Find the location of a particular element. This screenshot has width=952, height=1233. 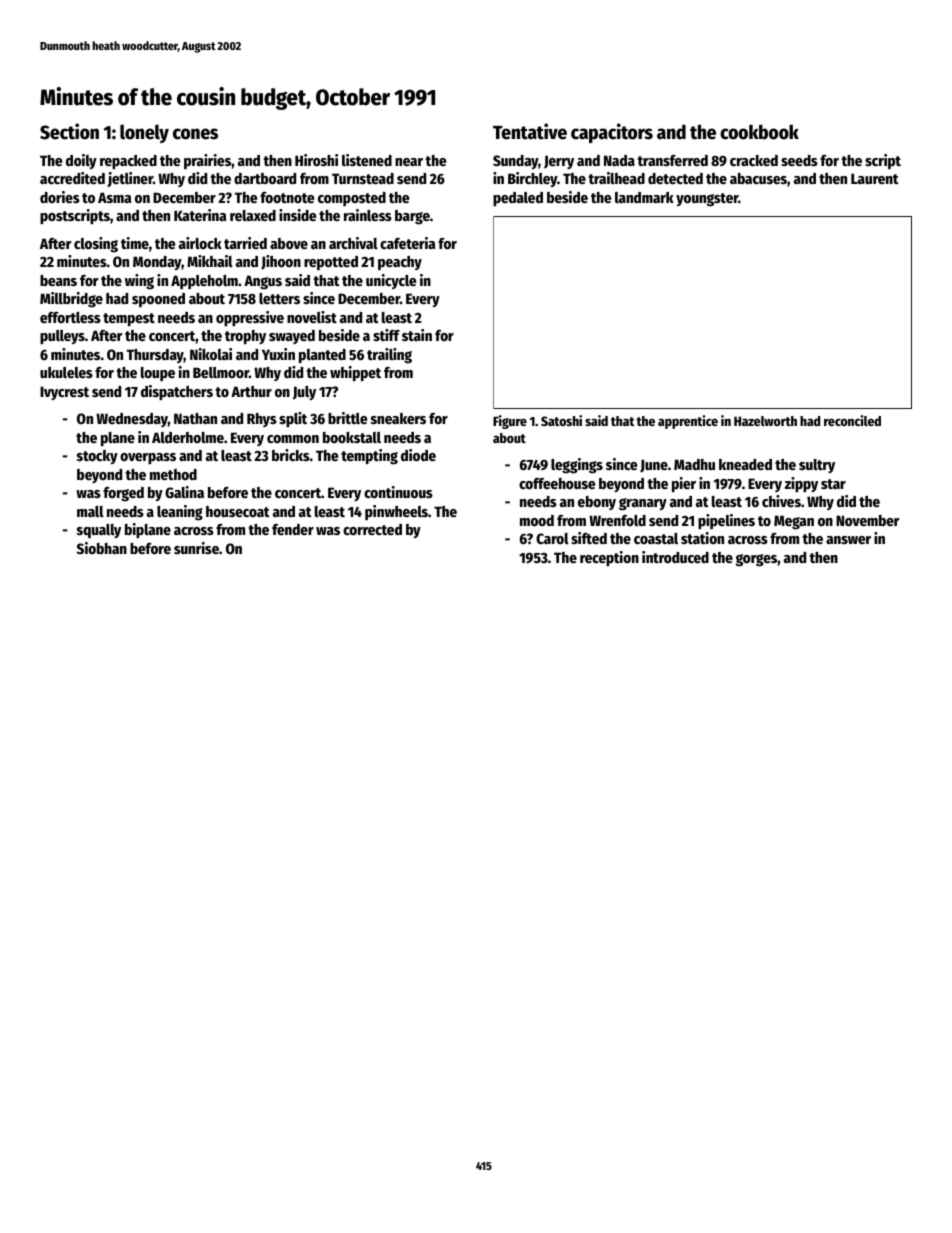

Jerry is located at coordinates (559, 162).
